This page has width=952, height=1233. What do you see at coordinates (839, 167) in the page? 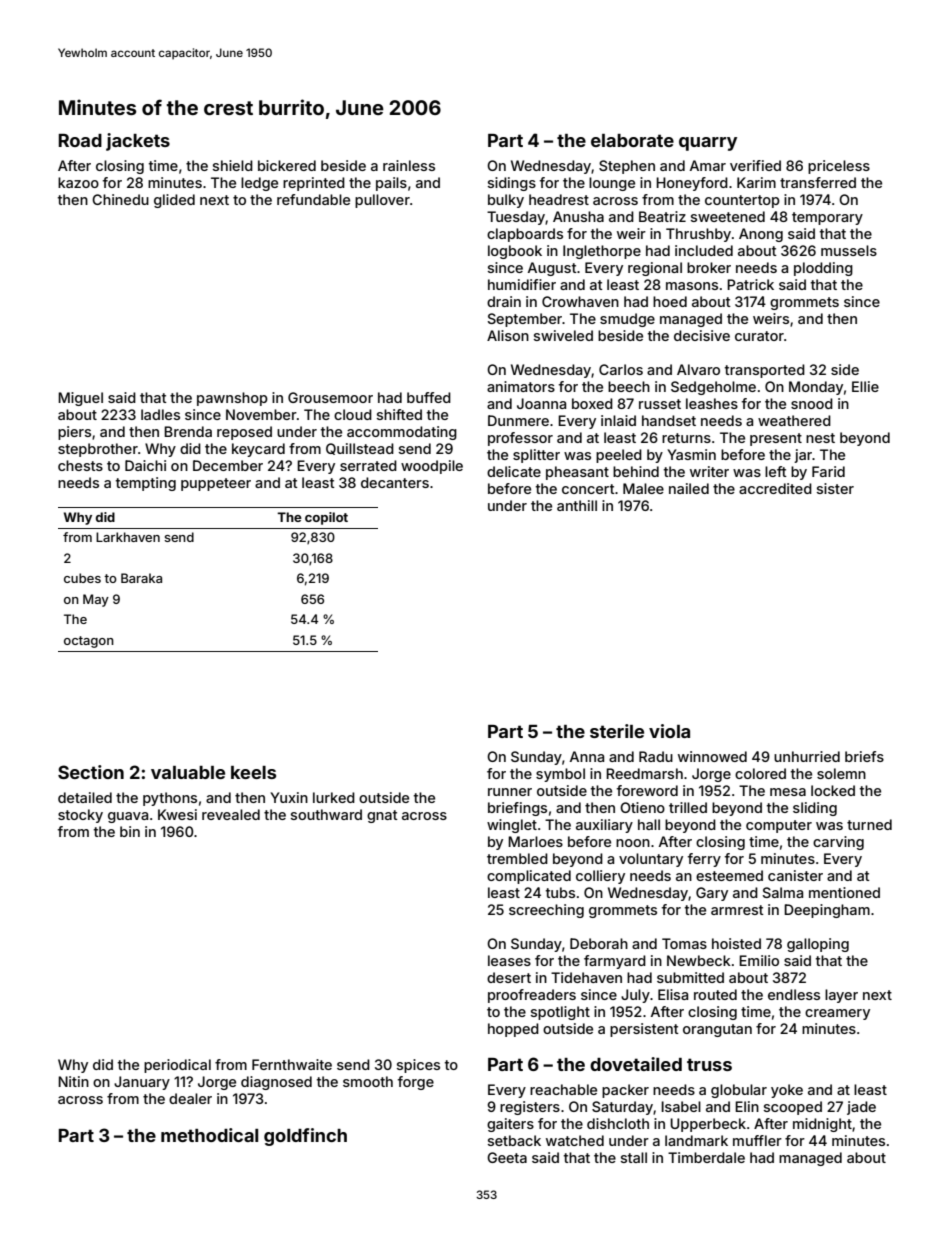
I see `priceless` at bounding box center [839, 167].
